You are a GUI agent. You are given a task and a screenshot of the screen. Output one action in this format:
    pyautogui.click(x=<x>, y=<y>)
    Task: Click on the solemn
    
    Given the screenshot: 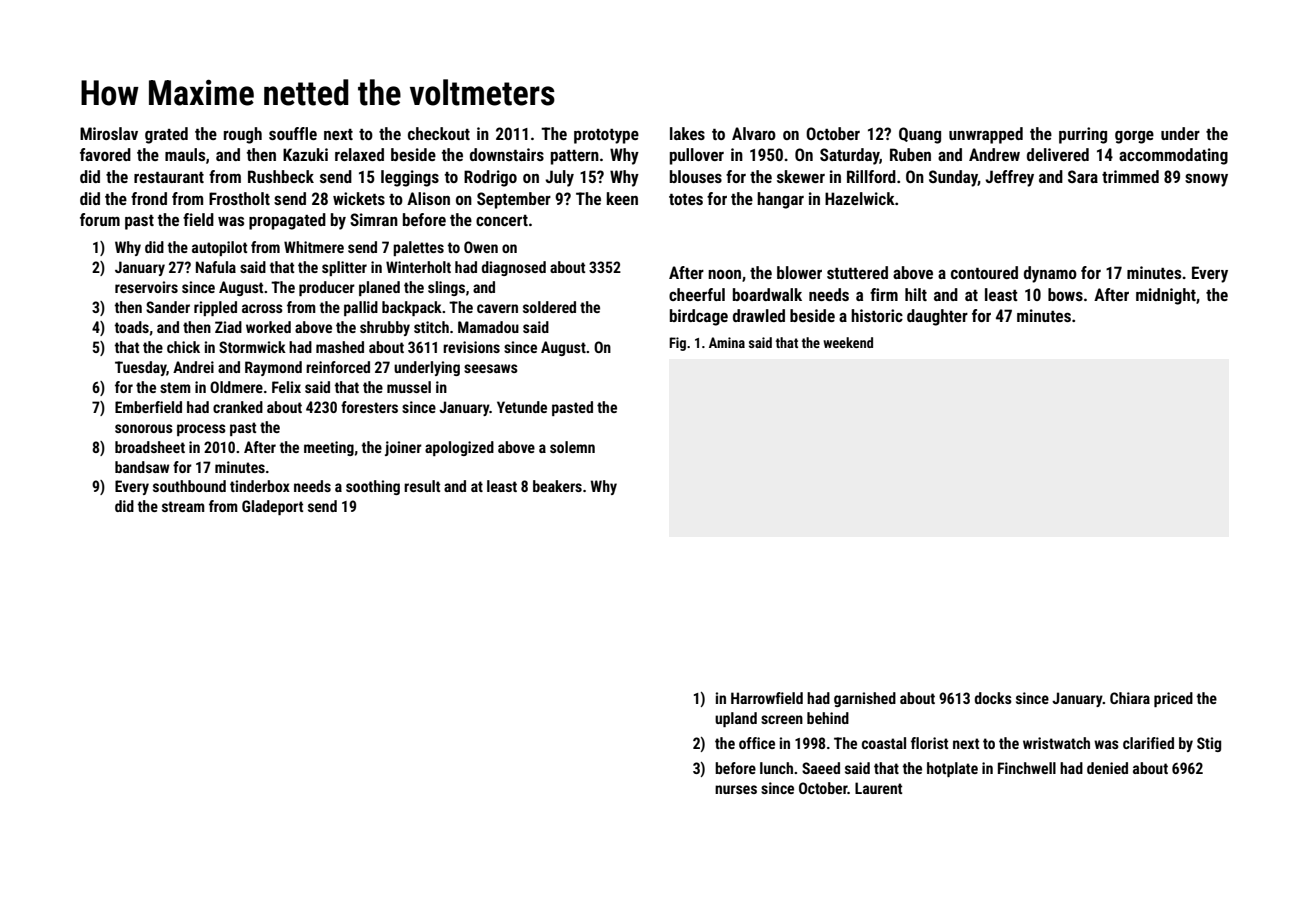 What is the action you would take?
    pyautogui.click(x=572, y=447)
